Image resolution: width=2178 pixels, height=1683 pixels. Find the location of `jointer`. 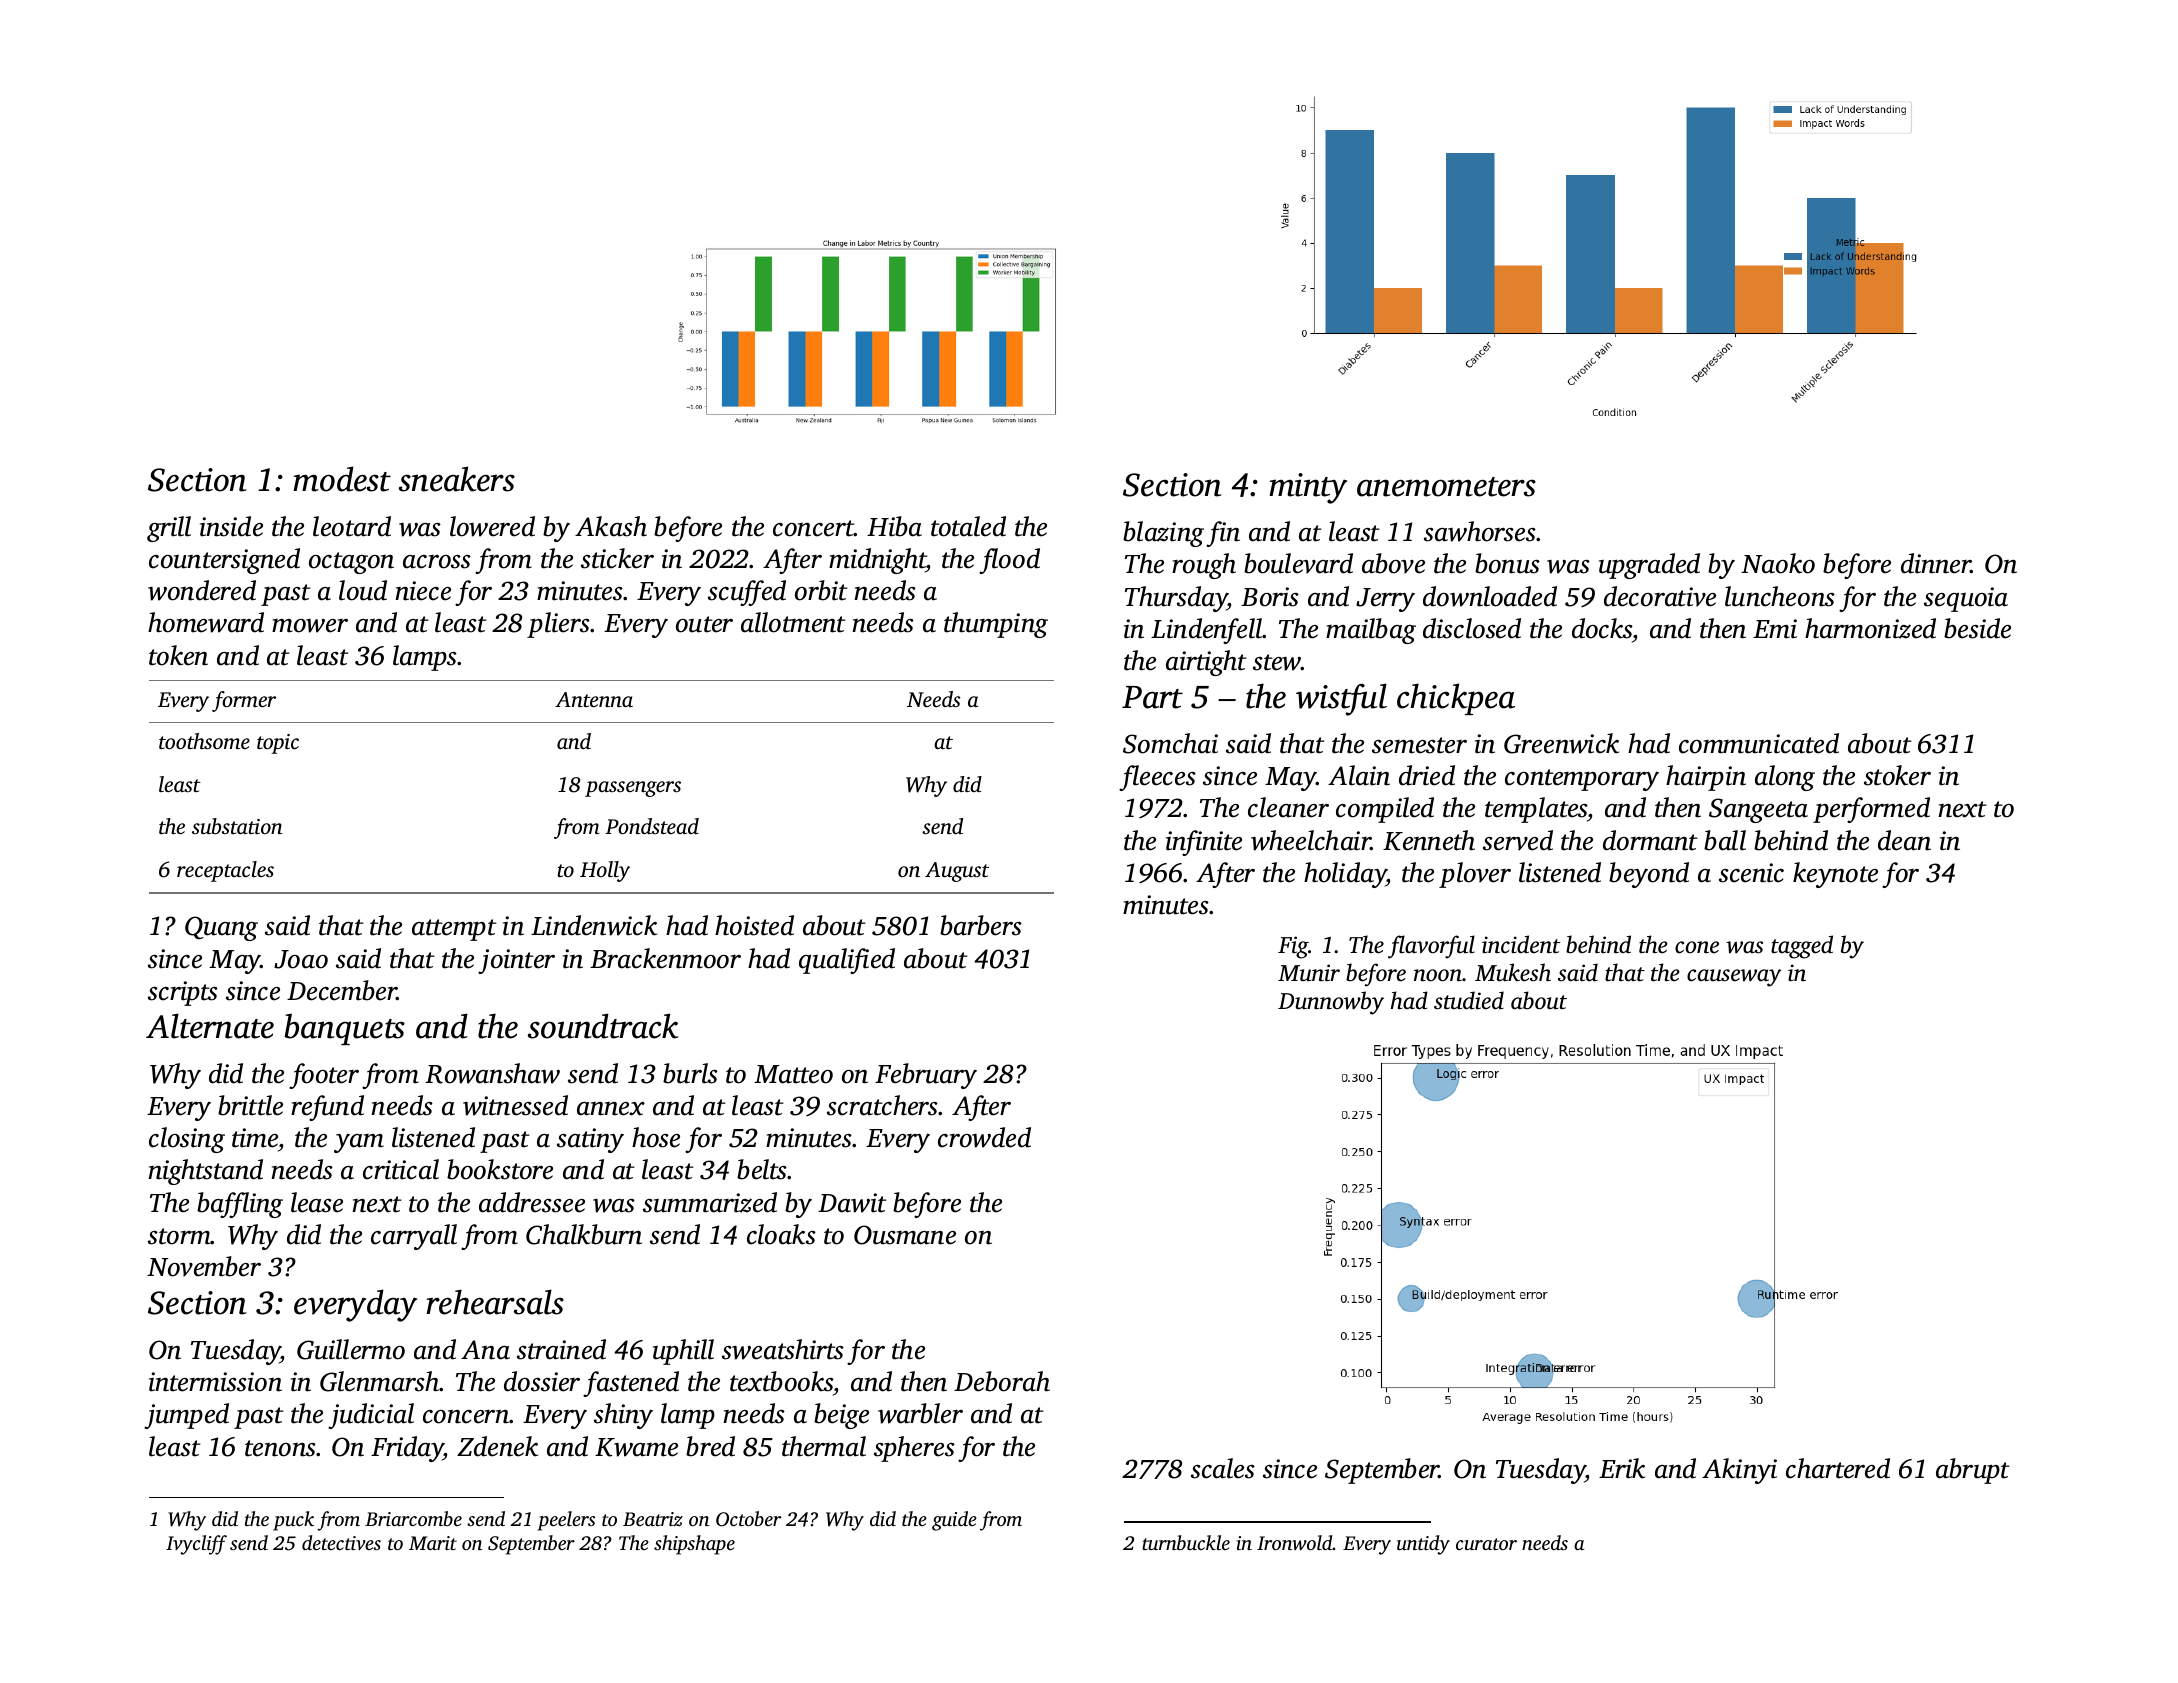

jointer is located at coordinates (516, 961).
